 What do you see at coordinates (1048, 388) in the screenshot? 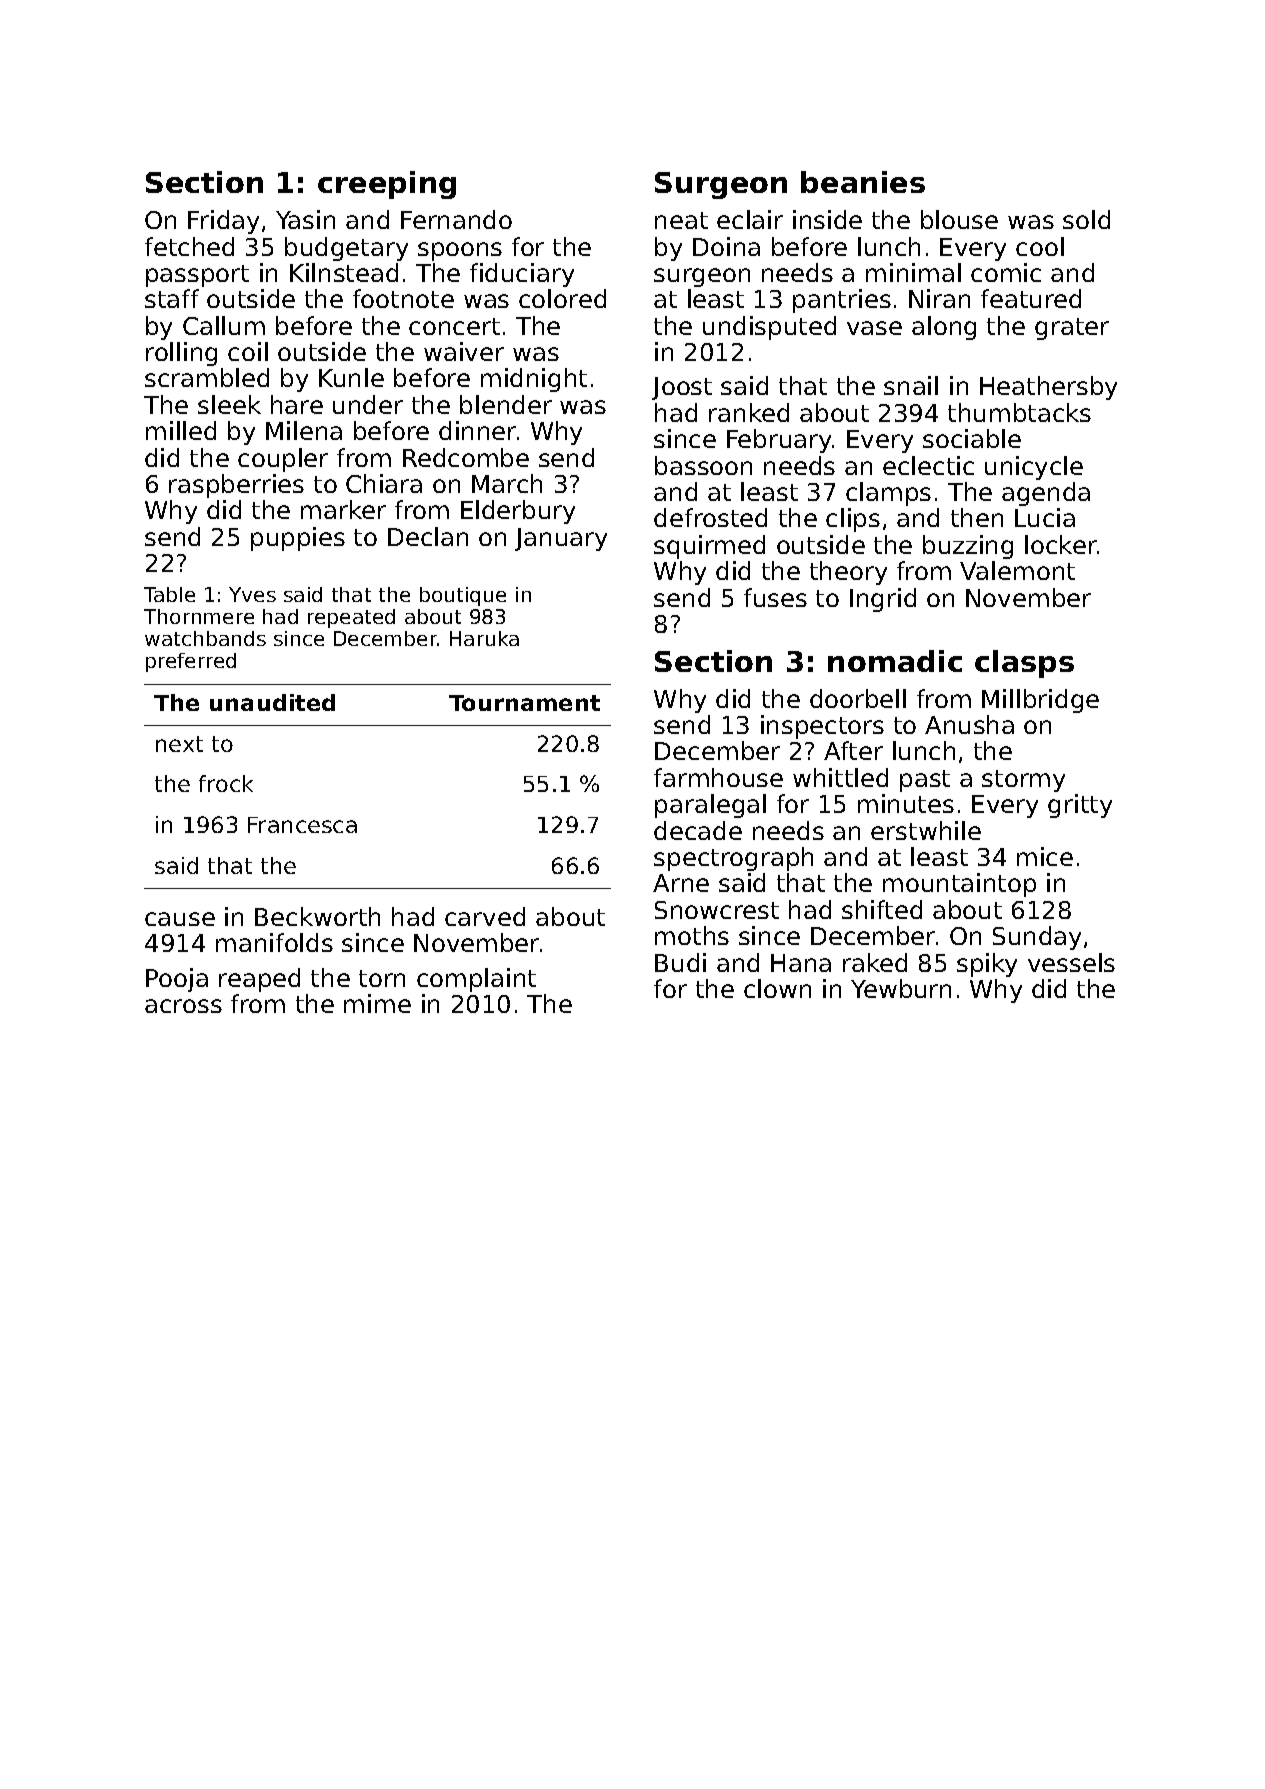
I see `Heathersby` at bounding box center [1048, 388].
